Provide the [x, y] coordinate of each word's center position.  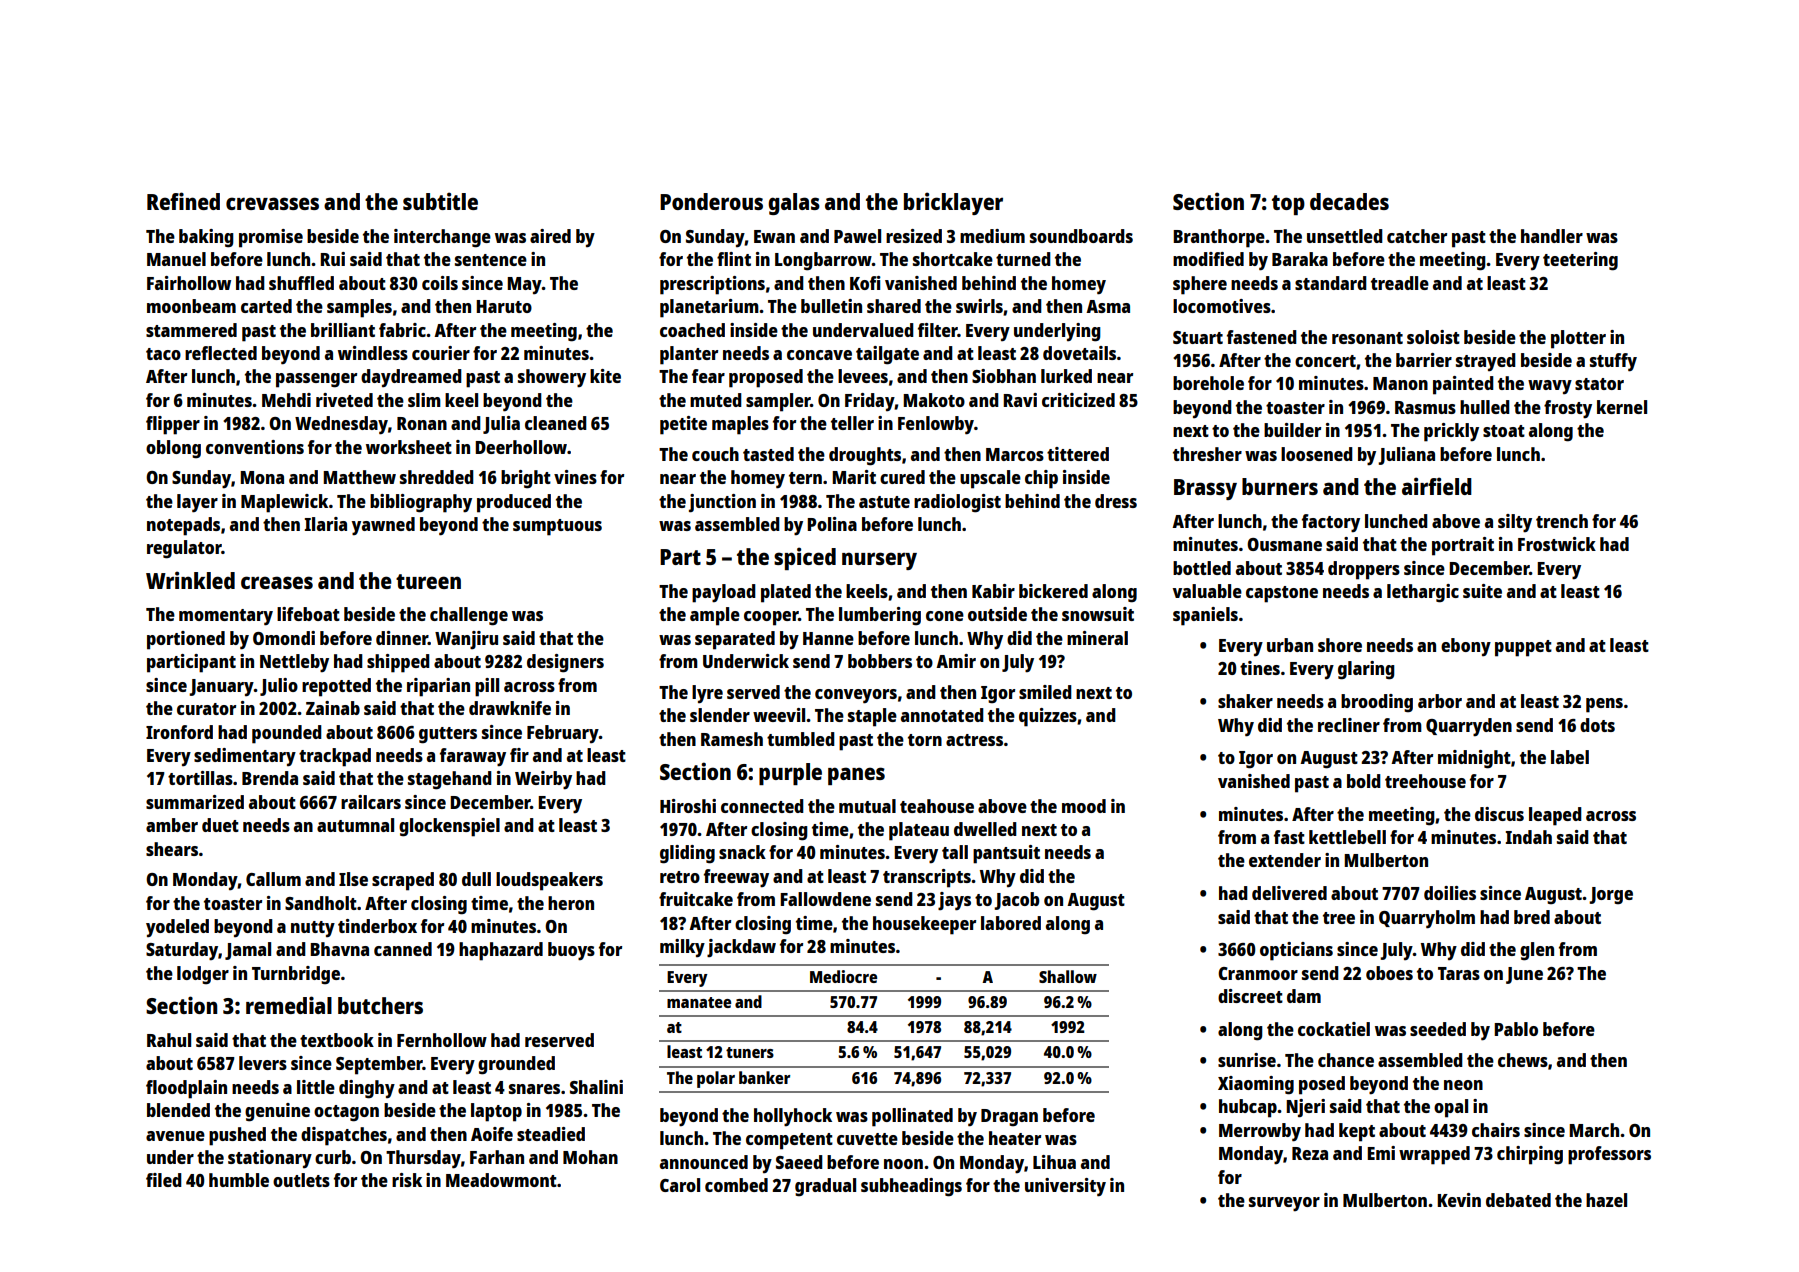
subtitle [440, 201]
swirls [979, 306]
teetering [1580, 261]
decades [1349, 201]
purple [790, 774]
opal [1451, 1108]
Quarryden [1469, 727]
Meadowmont [501, 1180]
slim [424, 400]
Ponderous [711, 201]
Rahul [169, 1040]
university [1065, 1187]
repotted [336, 687]
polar [716, 1079]
